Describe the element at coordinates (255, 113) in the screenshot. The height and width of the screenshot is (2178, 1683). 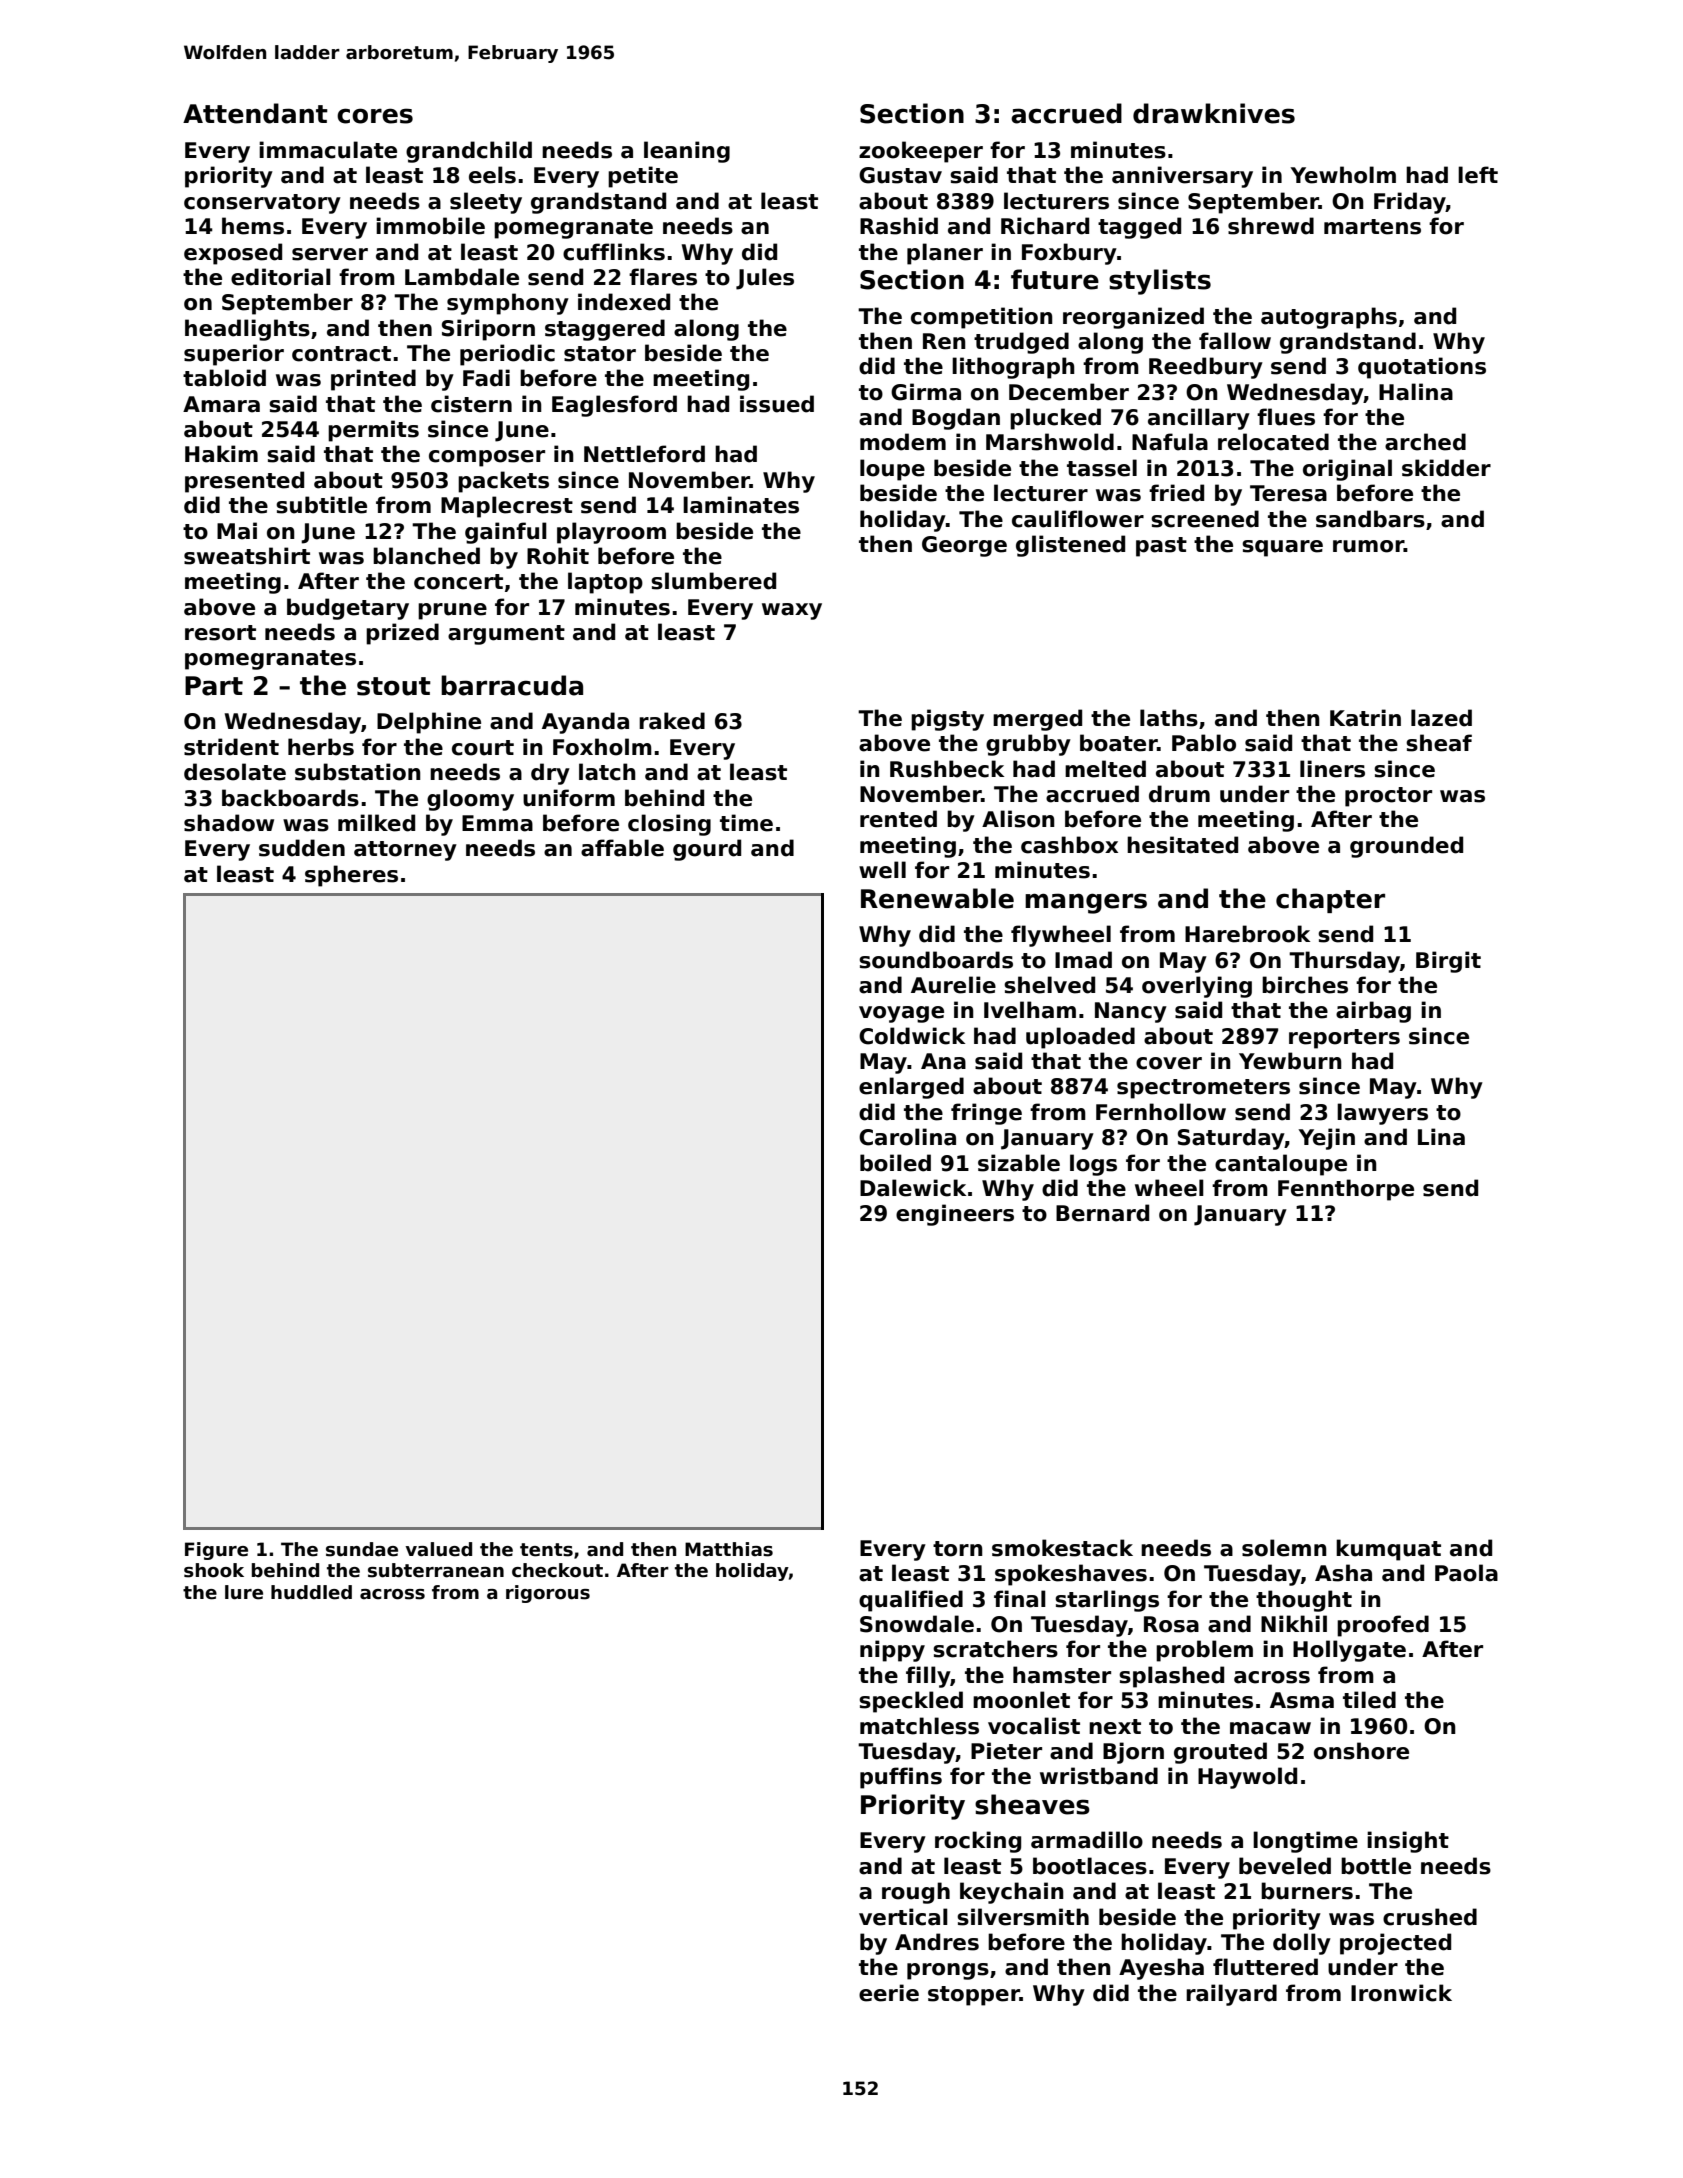
I see `Attendant` at that location.
